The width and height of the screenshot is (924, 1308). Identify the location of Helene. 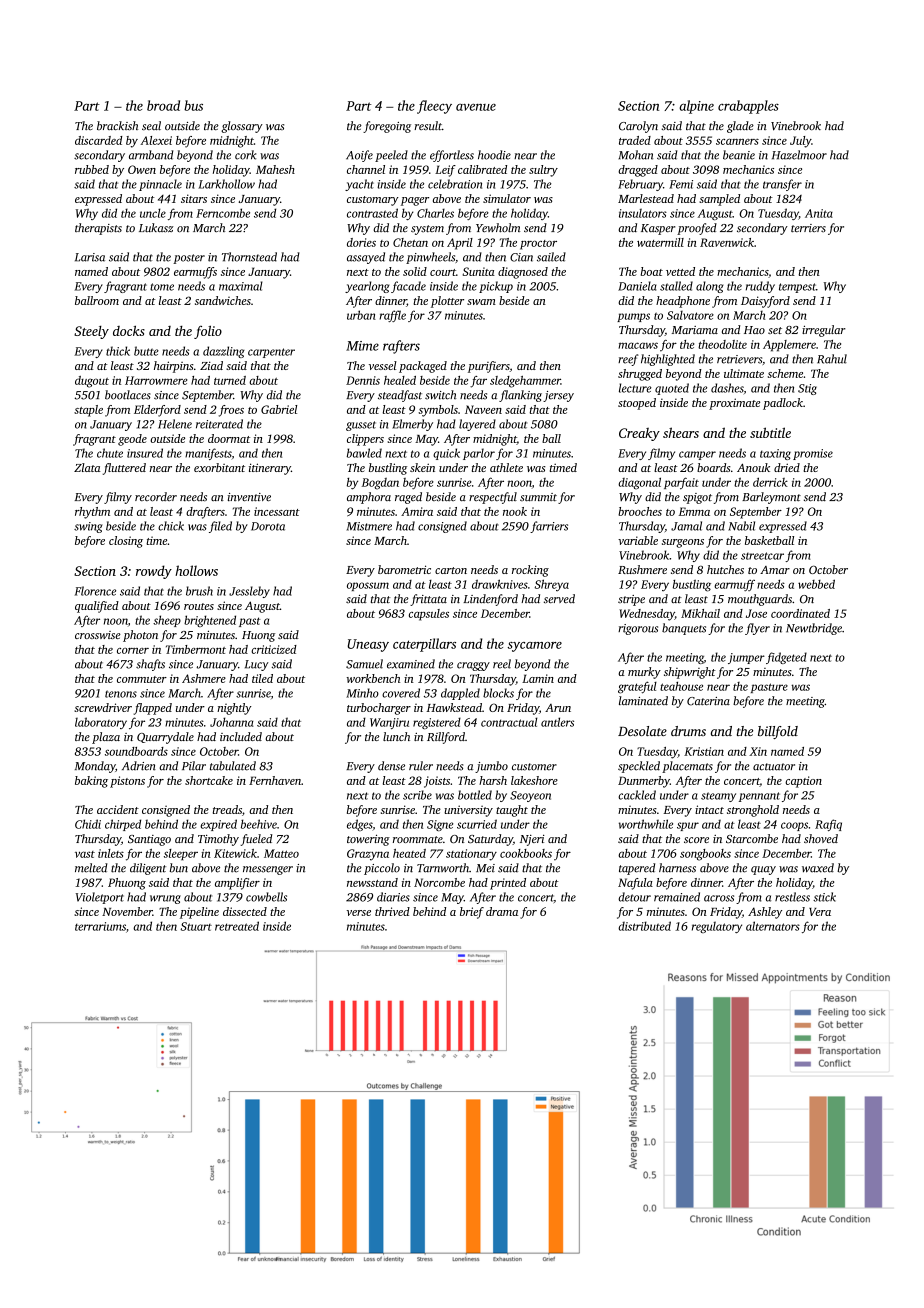
(175, 424).
